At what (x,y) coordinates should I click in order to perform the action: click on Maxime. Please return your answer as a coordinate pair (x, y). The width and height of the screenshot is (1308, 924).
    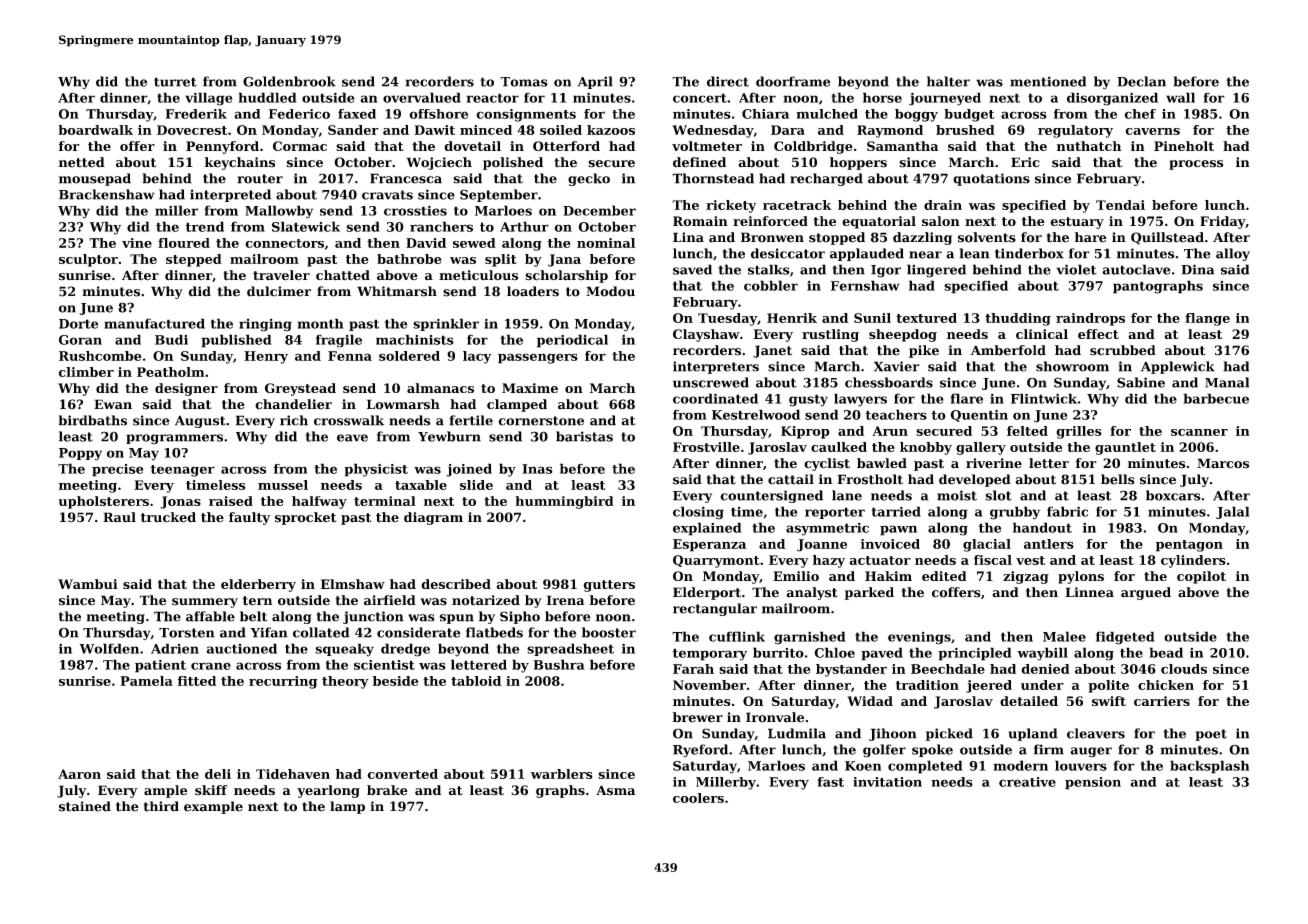
    Looking at the image, I should click on (530, 388).
